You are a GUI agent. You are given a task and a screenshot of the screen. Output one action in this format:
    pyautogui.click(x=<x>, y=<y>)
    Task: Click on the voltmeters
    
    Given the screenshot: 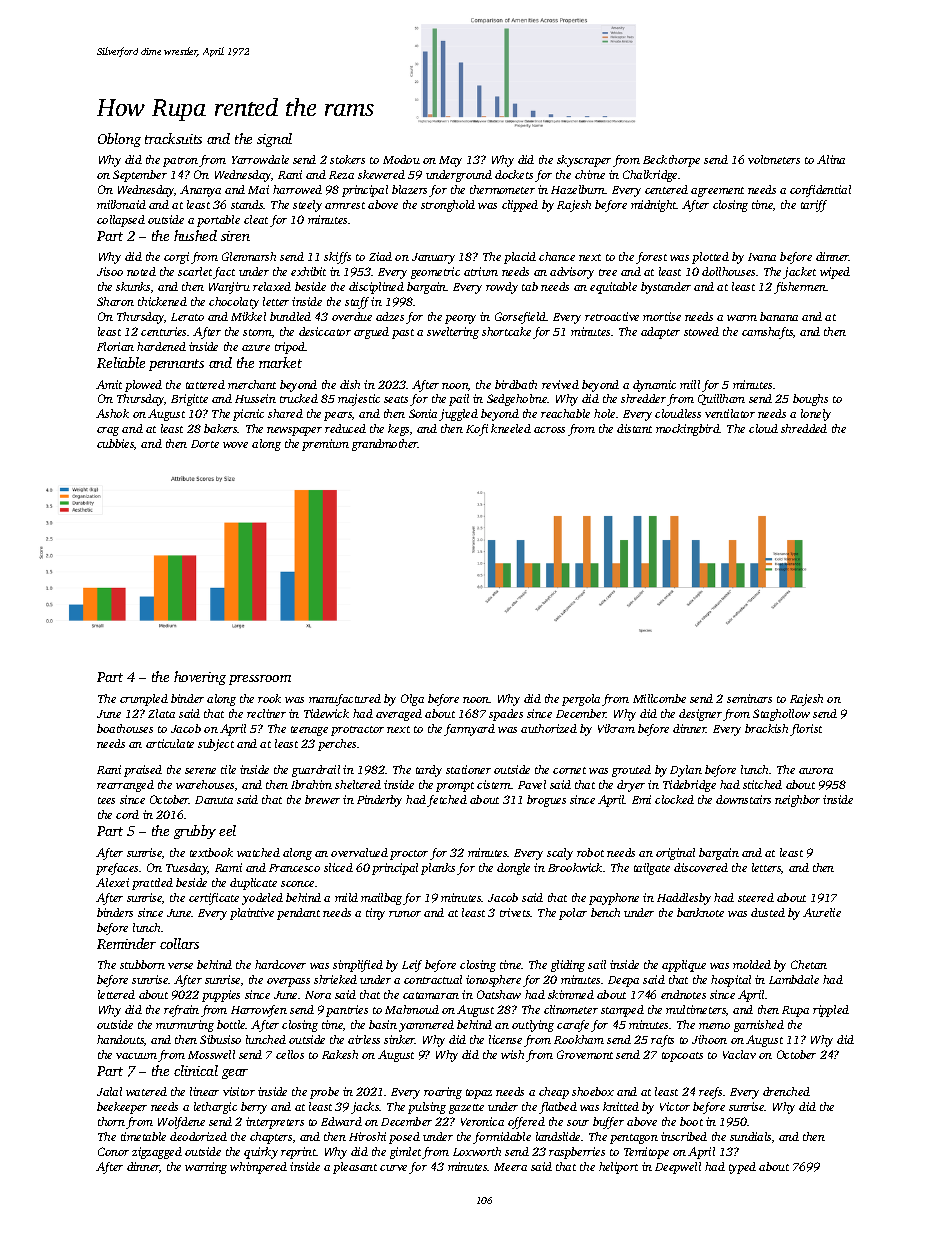 What is the action you would take?
    pyautogui.click(x=774, y=159)
